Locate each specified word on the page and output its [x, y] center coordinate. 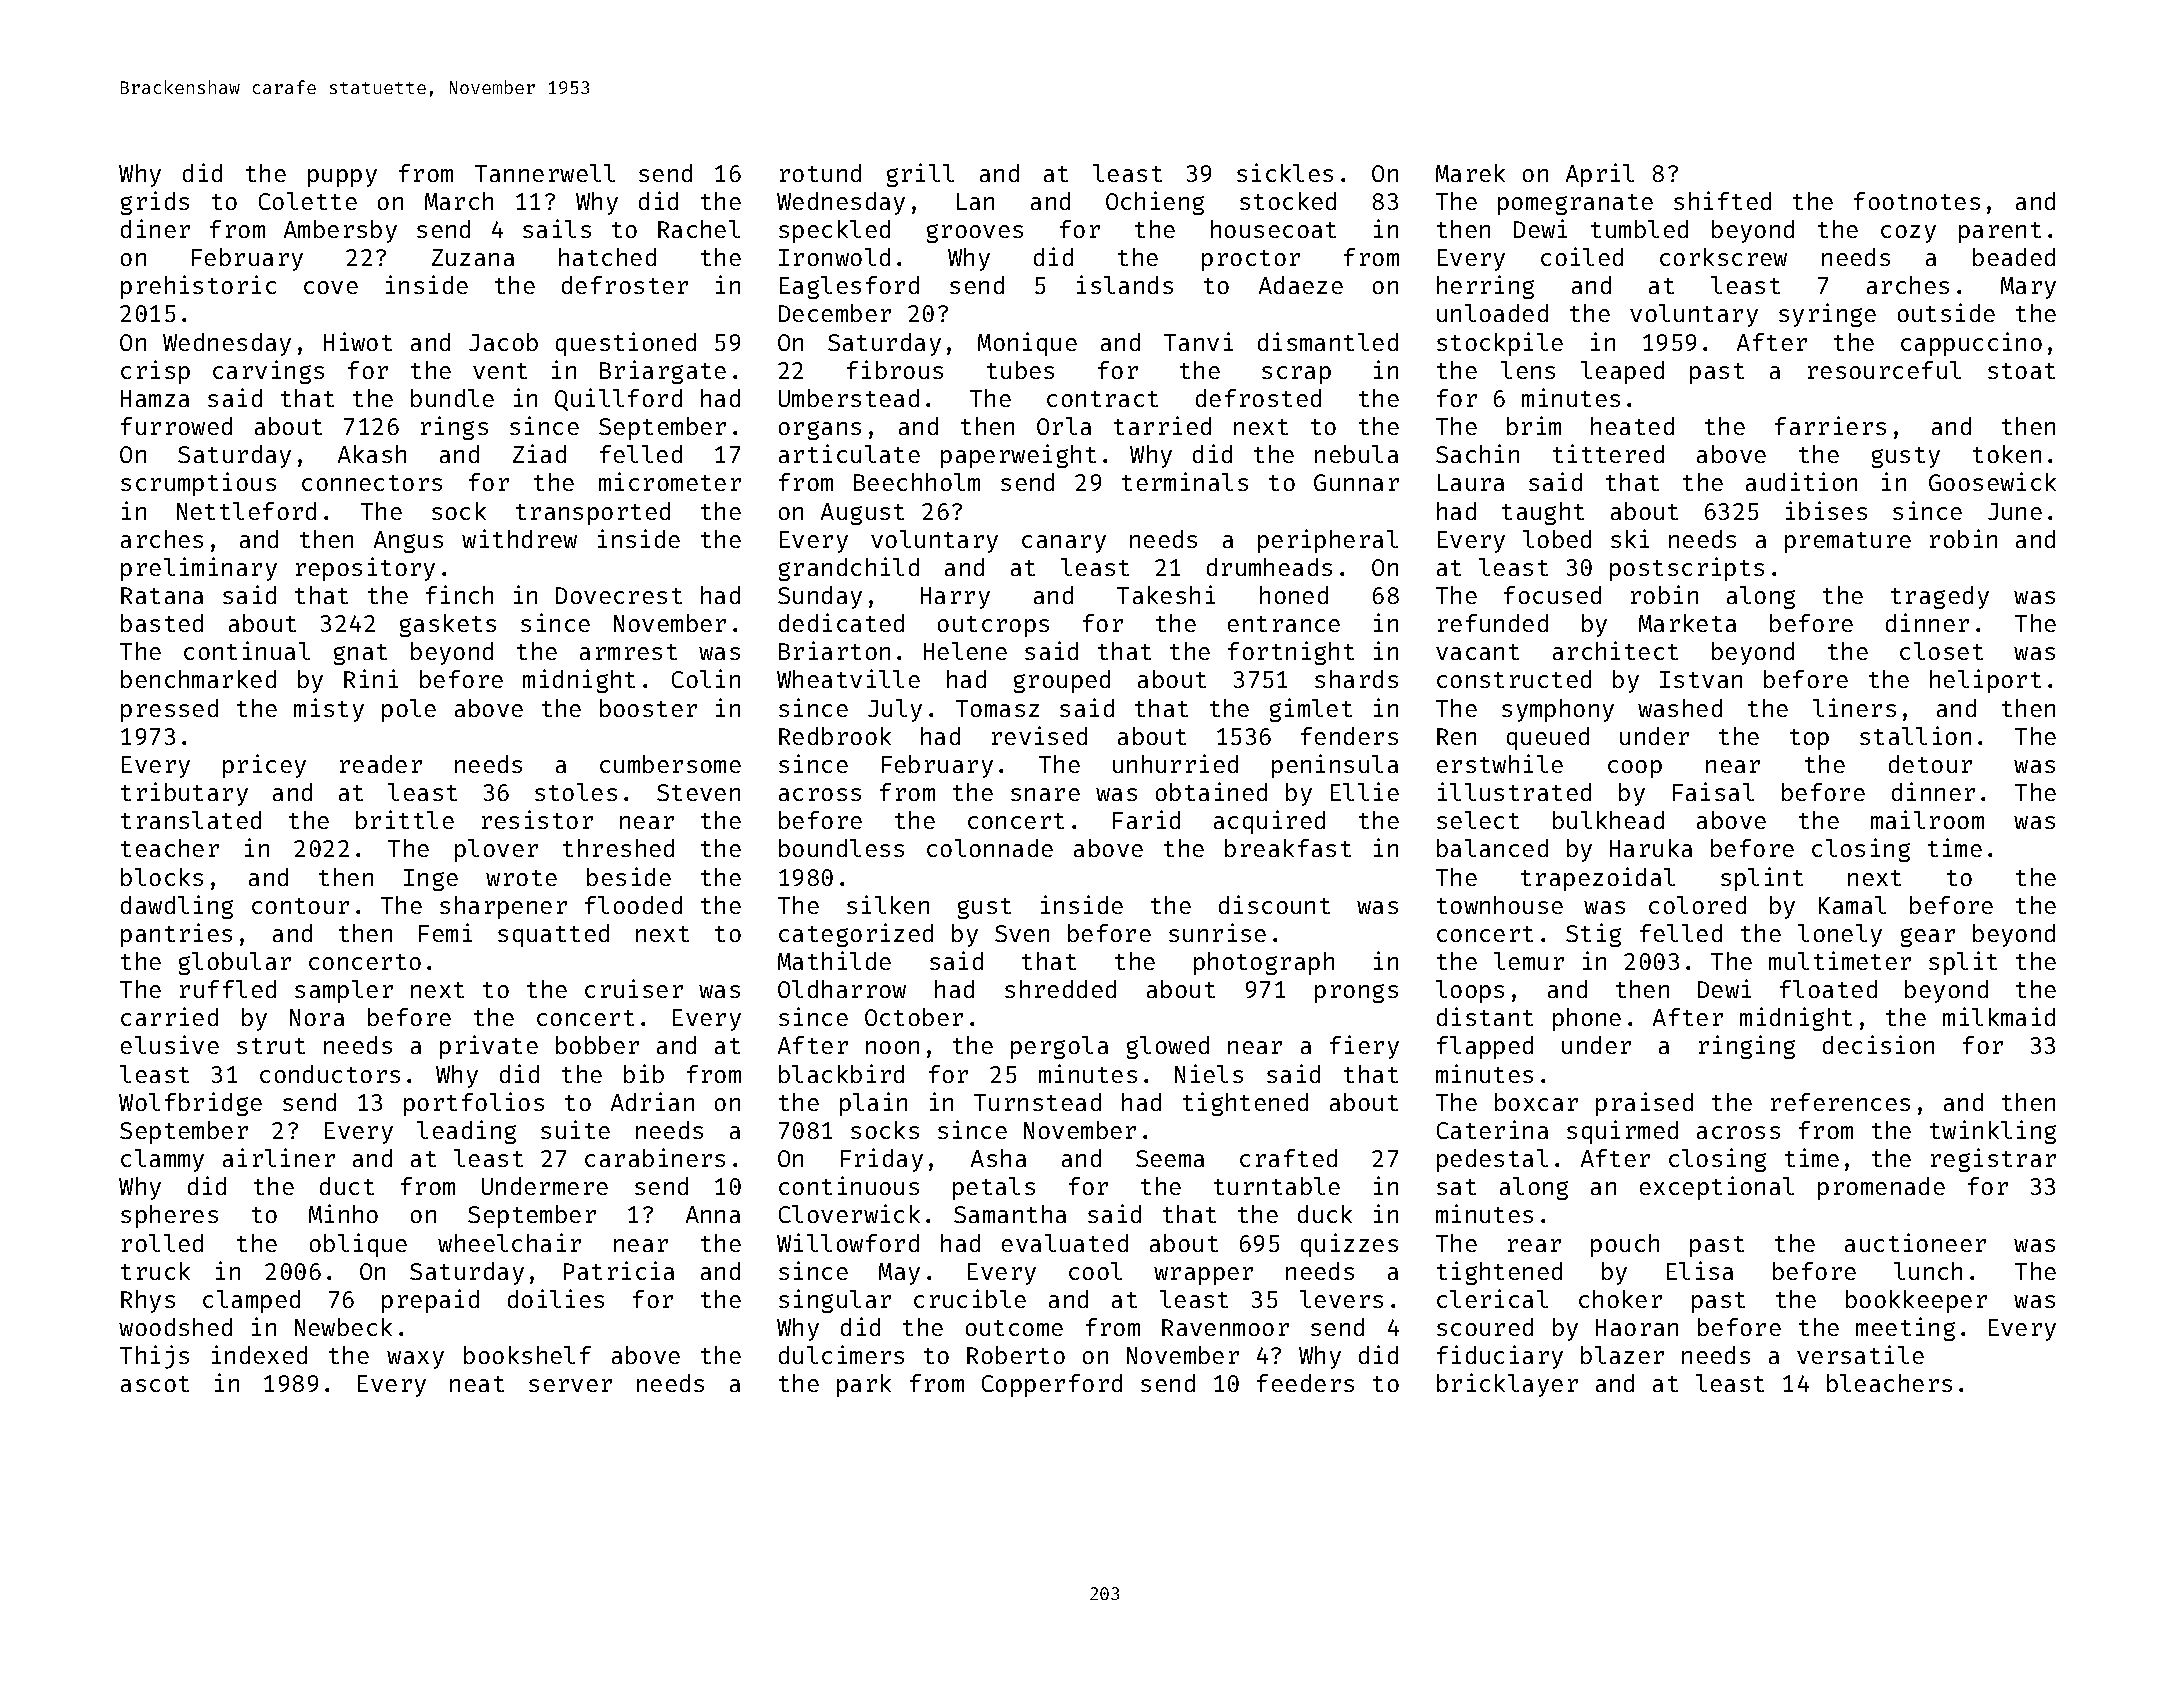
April [1600, 175]
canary [1064, 544]
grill [920, 175]
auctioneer [1915, 1242]
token [2007, 454]
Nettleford [246, 511]
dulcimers [841, 1354]
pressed [169, 710]
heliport [1985, 681]
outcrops [993, 626]
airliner [279, 1157]
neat [477, 1384]
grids [155, 203]
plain [873, 1104]
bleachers [1889, 1383]
